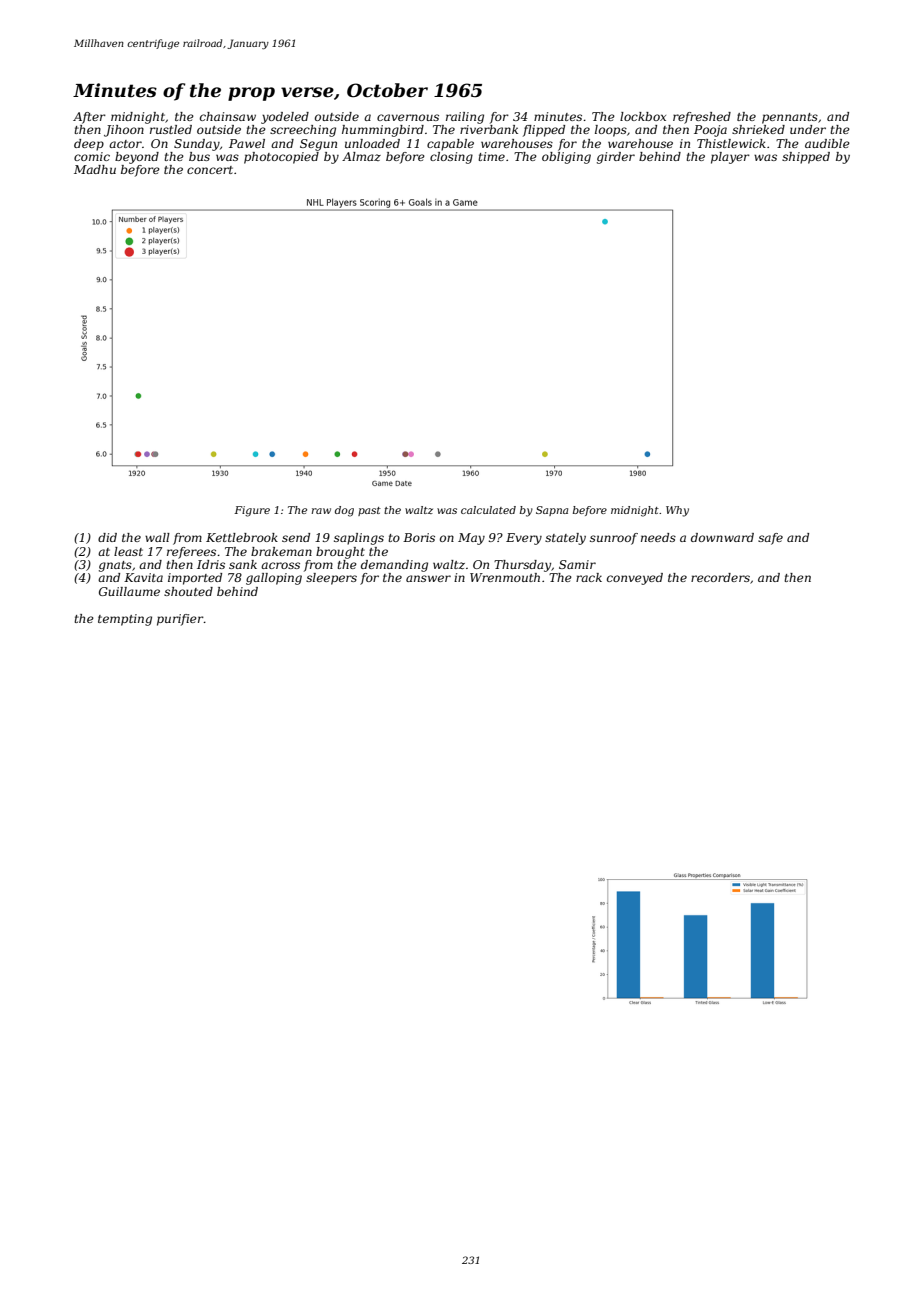  Describe the element at coordinates (677, 511) in the screenshot. I see `Why` at that location.
